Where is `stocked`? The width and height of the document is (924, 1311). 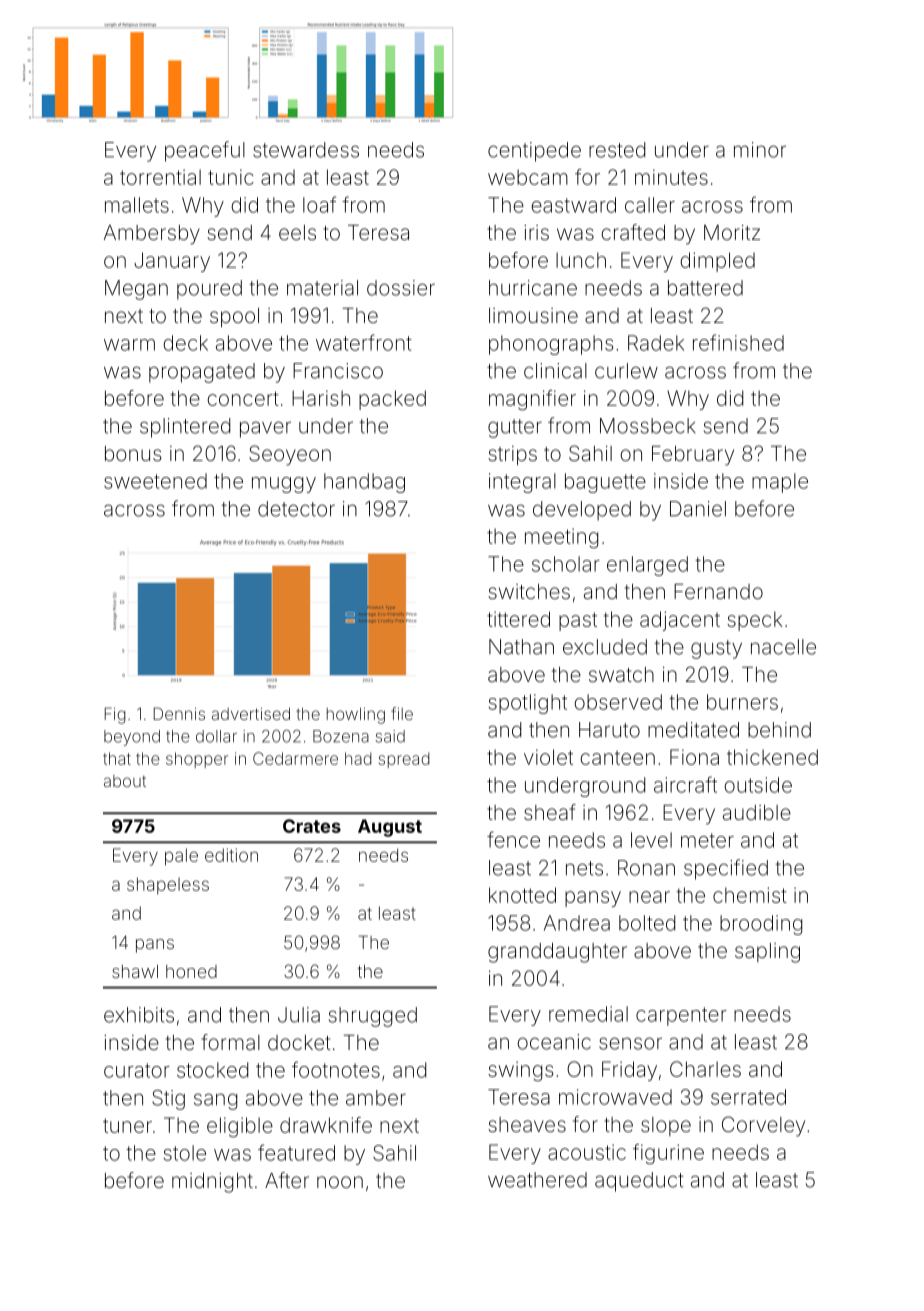 stocked is located at coordinates (212, 1070).
